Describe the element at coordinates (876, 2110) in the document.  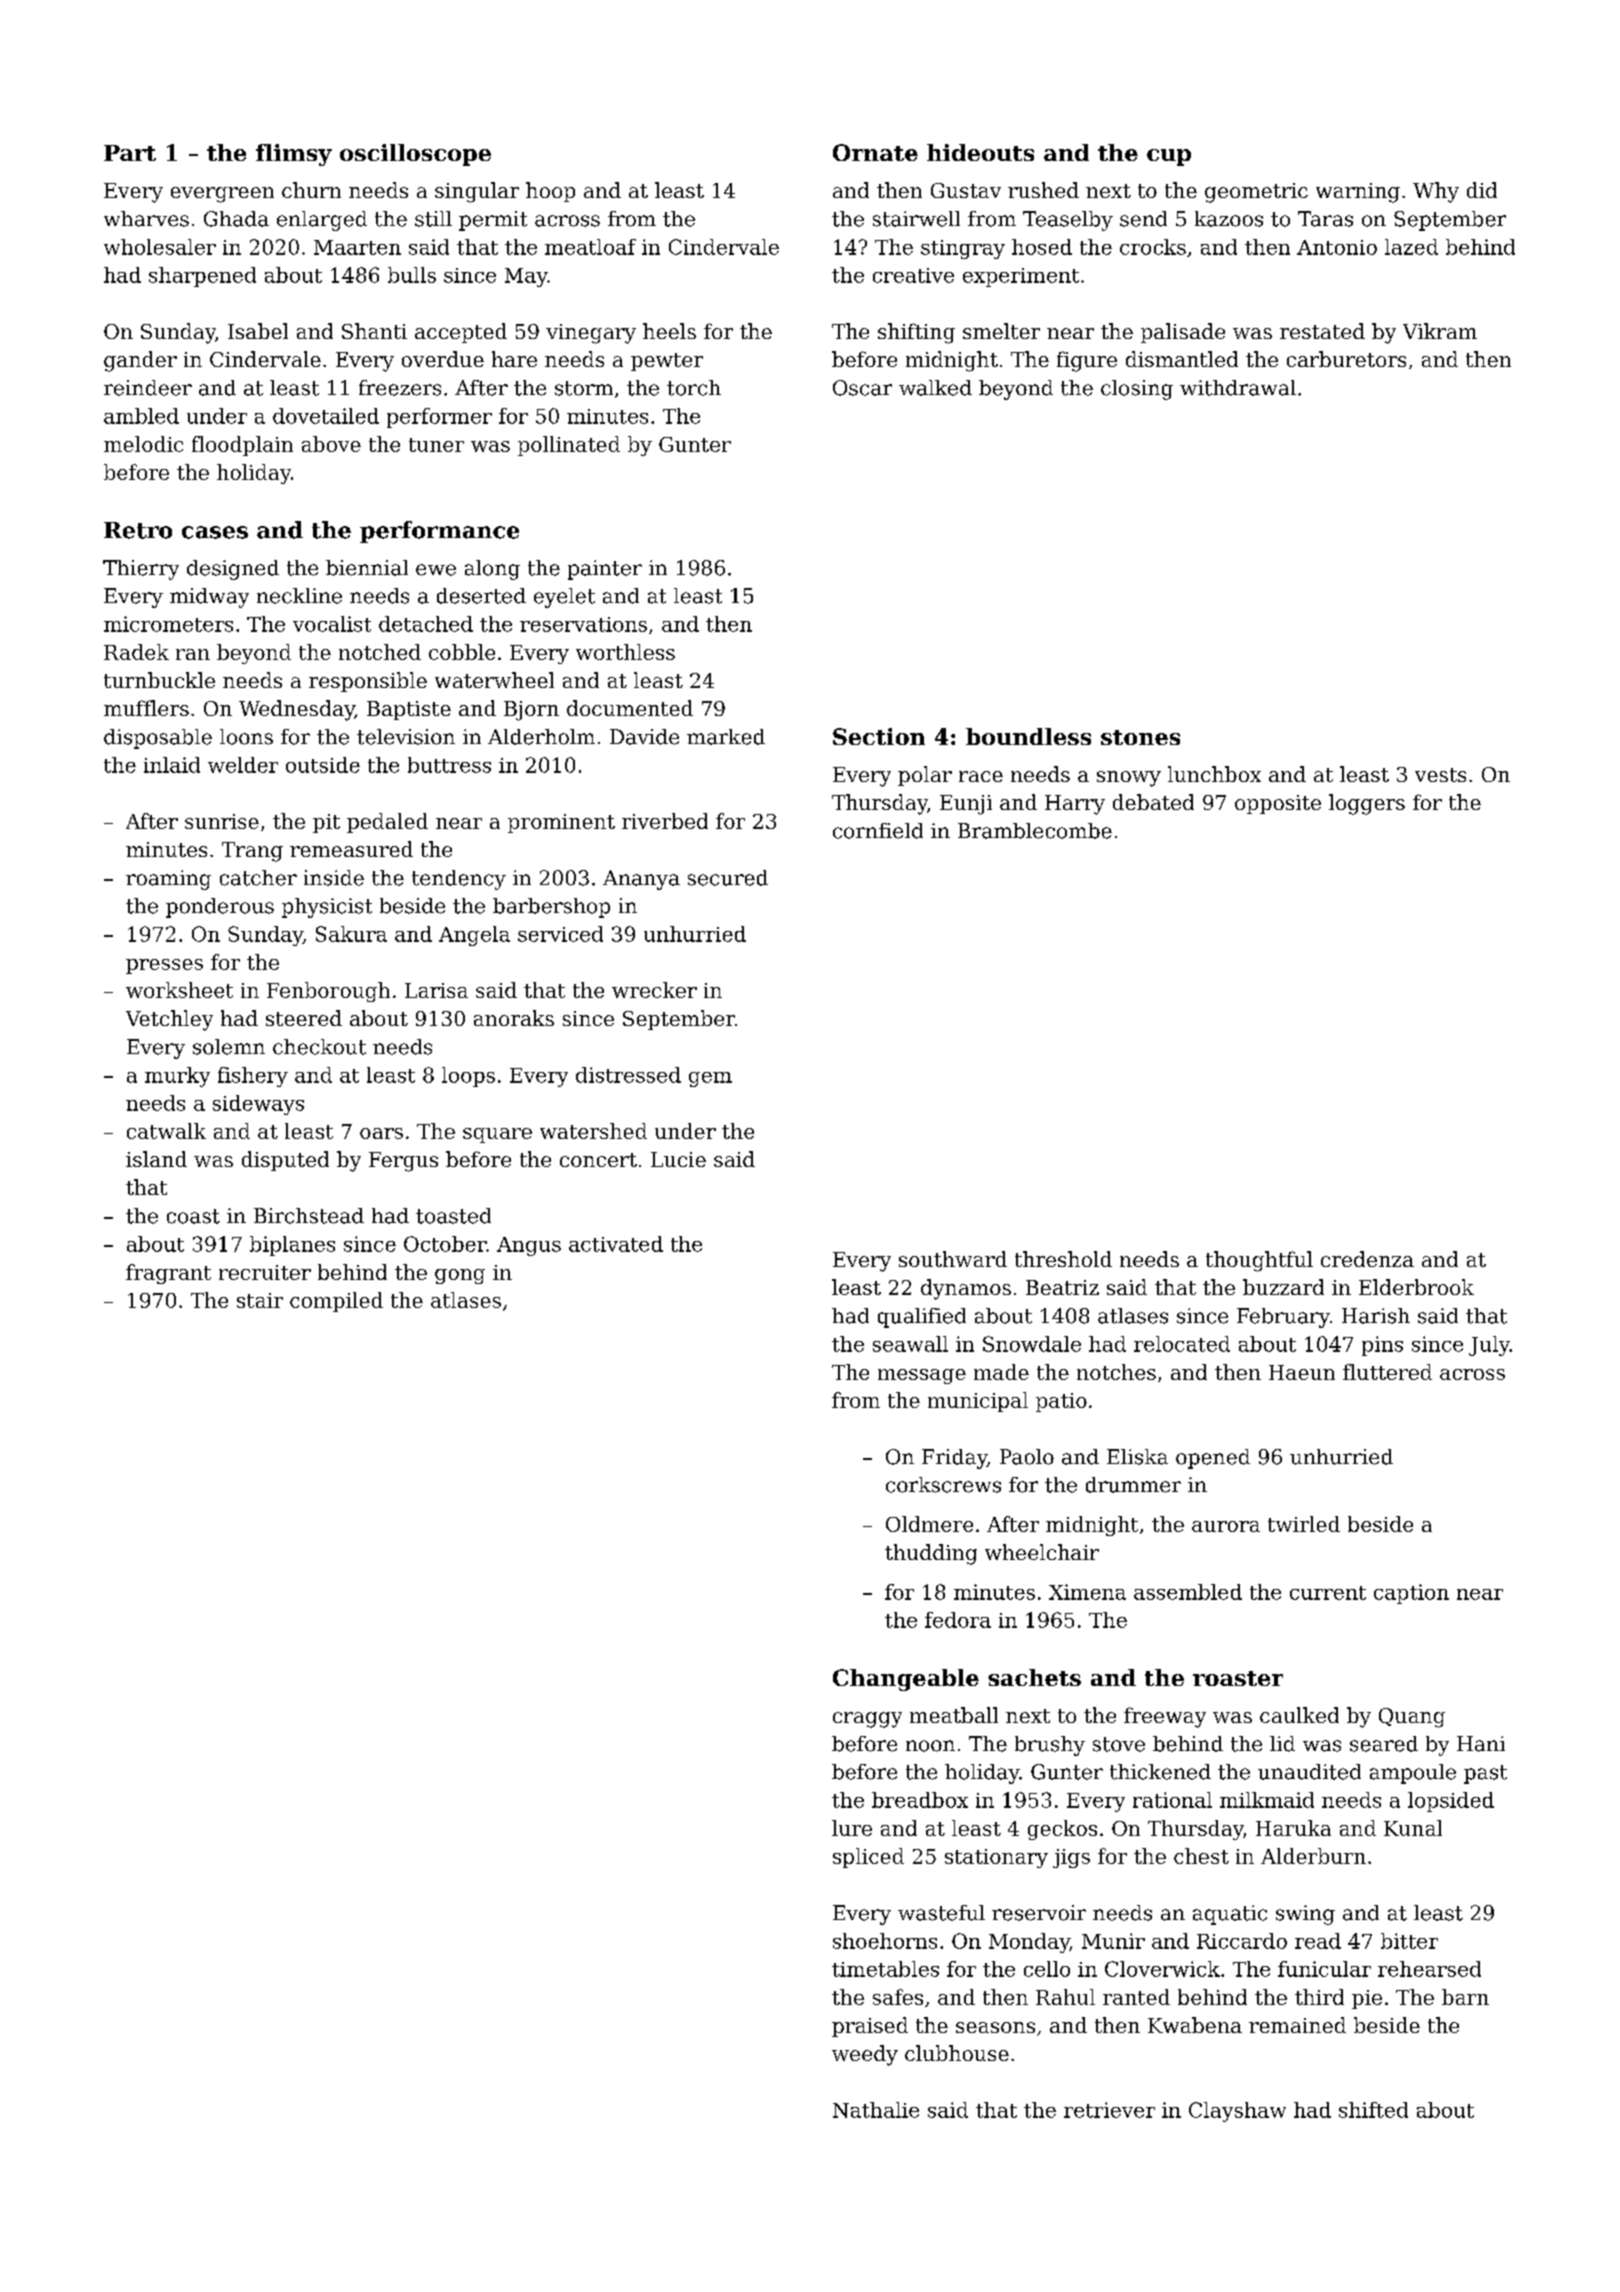
I see `Nathalie` at that location.
